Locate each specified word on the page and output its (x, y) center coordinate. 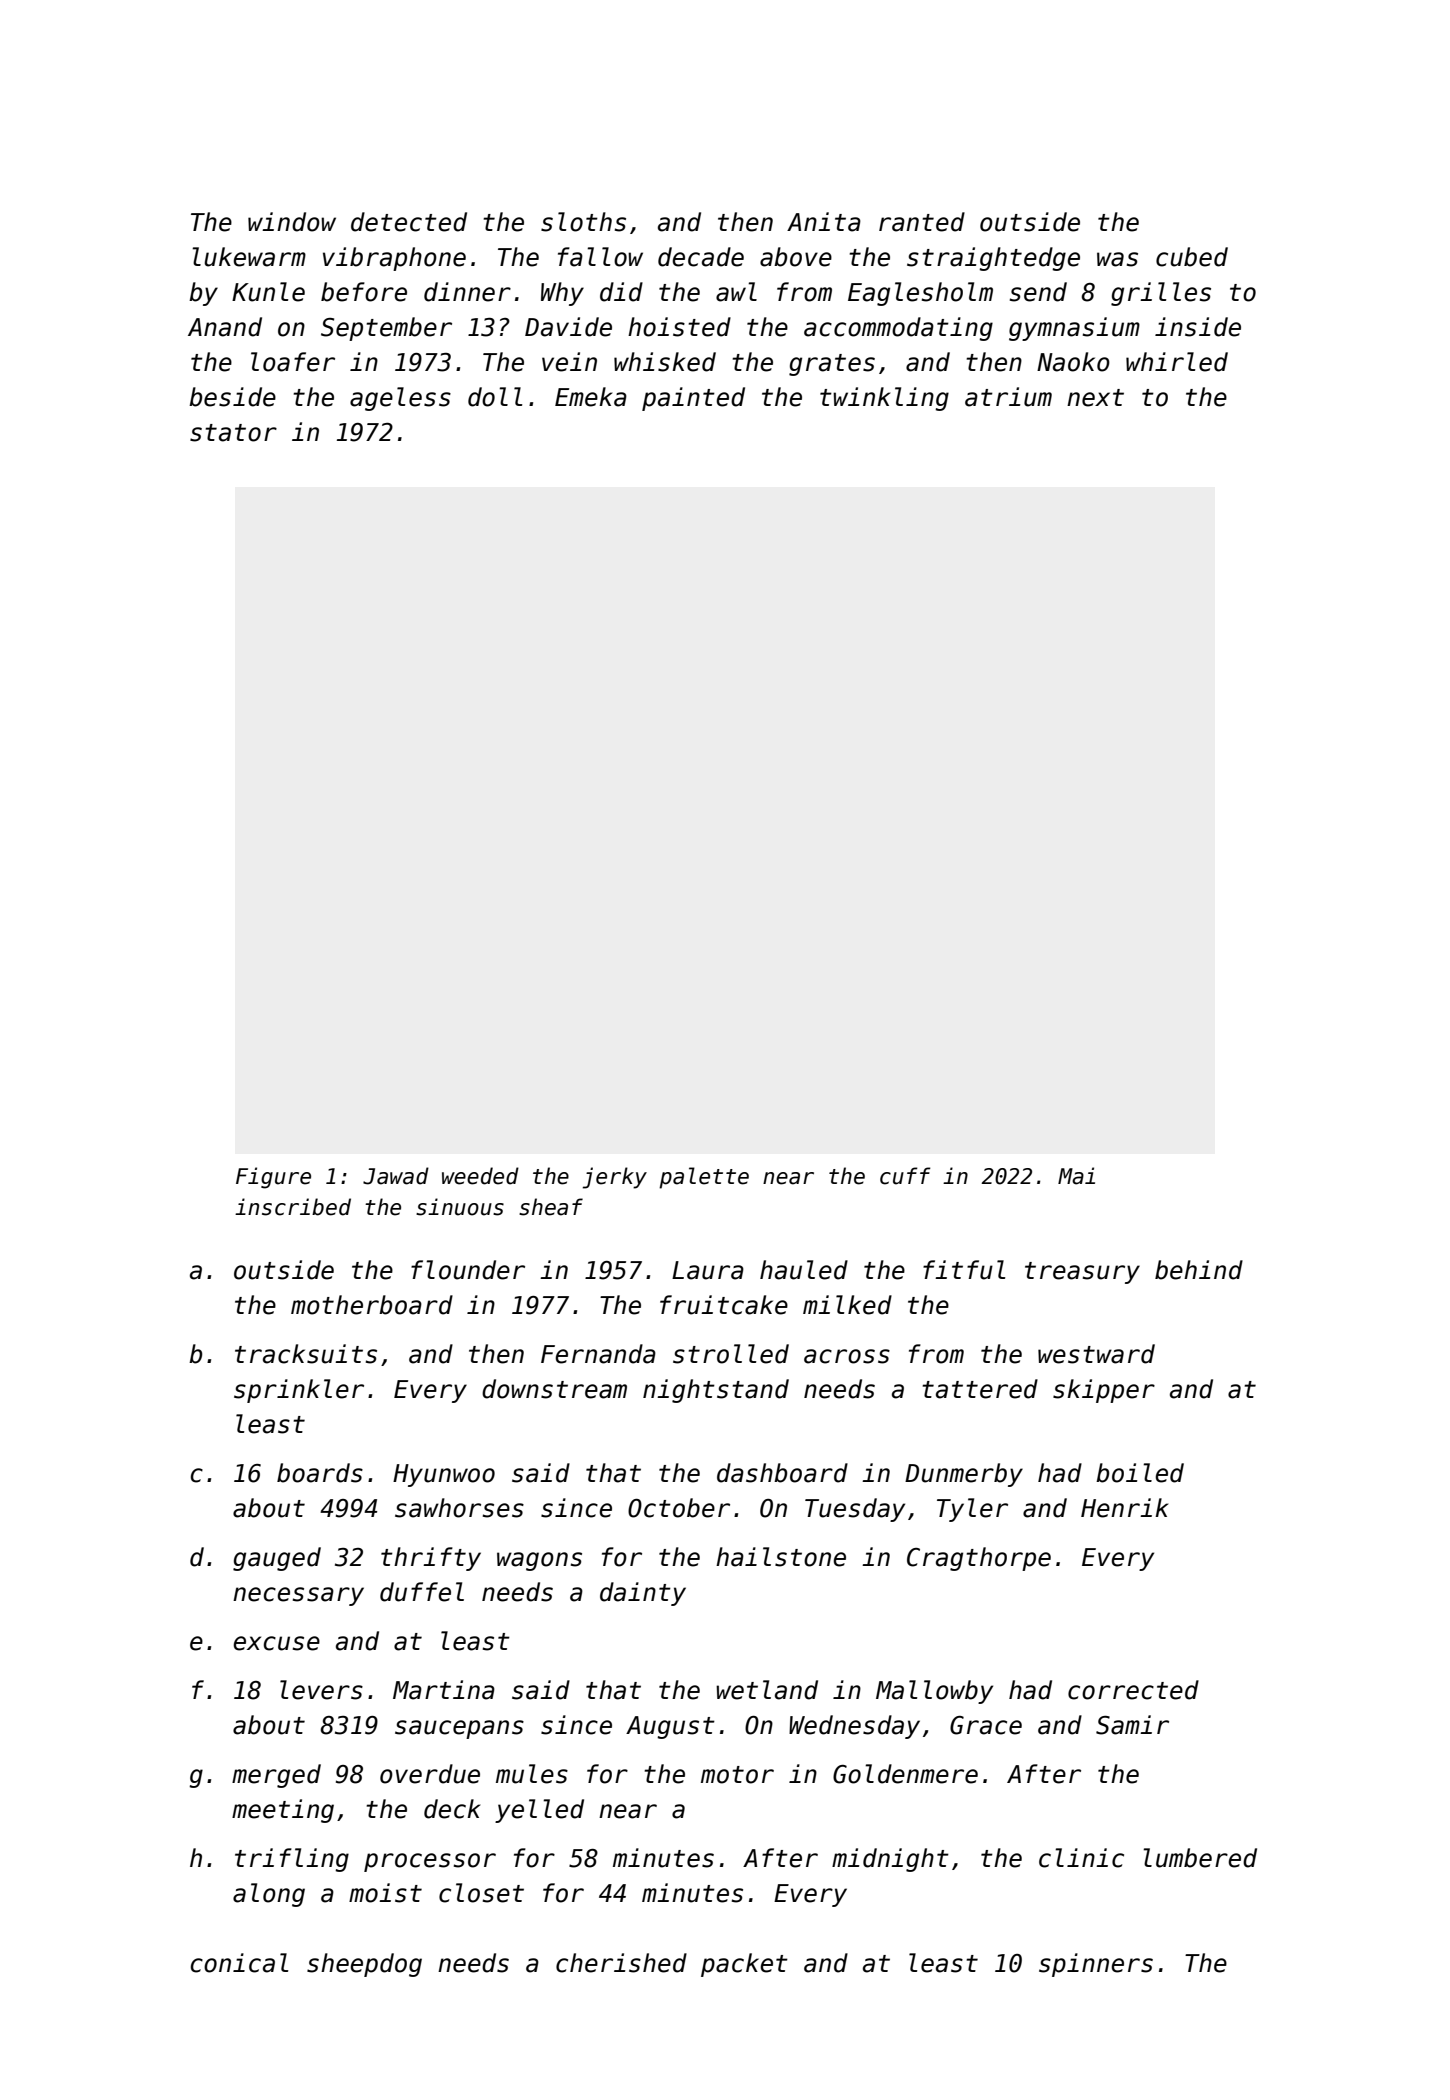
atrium (1008, 397)
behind (1199, 1270)
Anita (824, 222)
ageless (400, 399)
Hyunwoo (444, 1475)
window (292, 222)
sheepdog (364, 1965)
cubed (1192, 257)
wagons (539, 1561)
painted (693, 399)
